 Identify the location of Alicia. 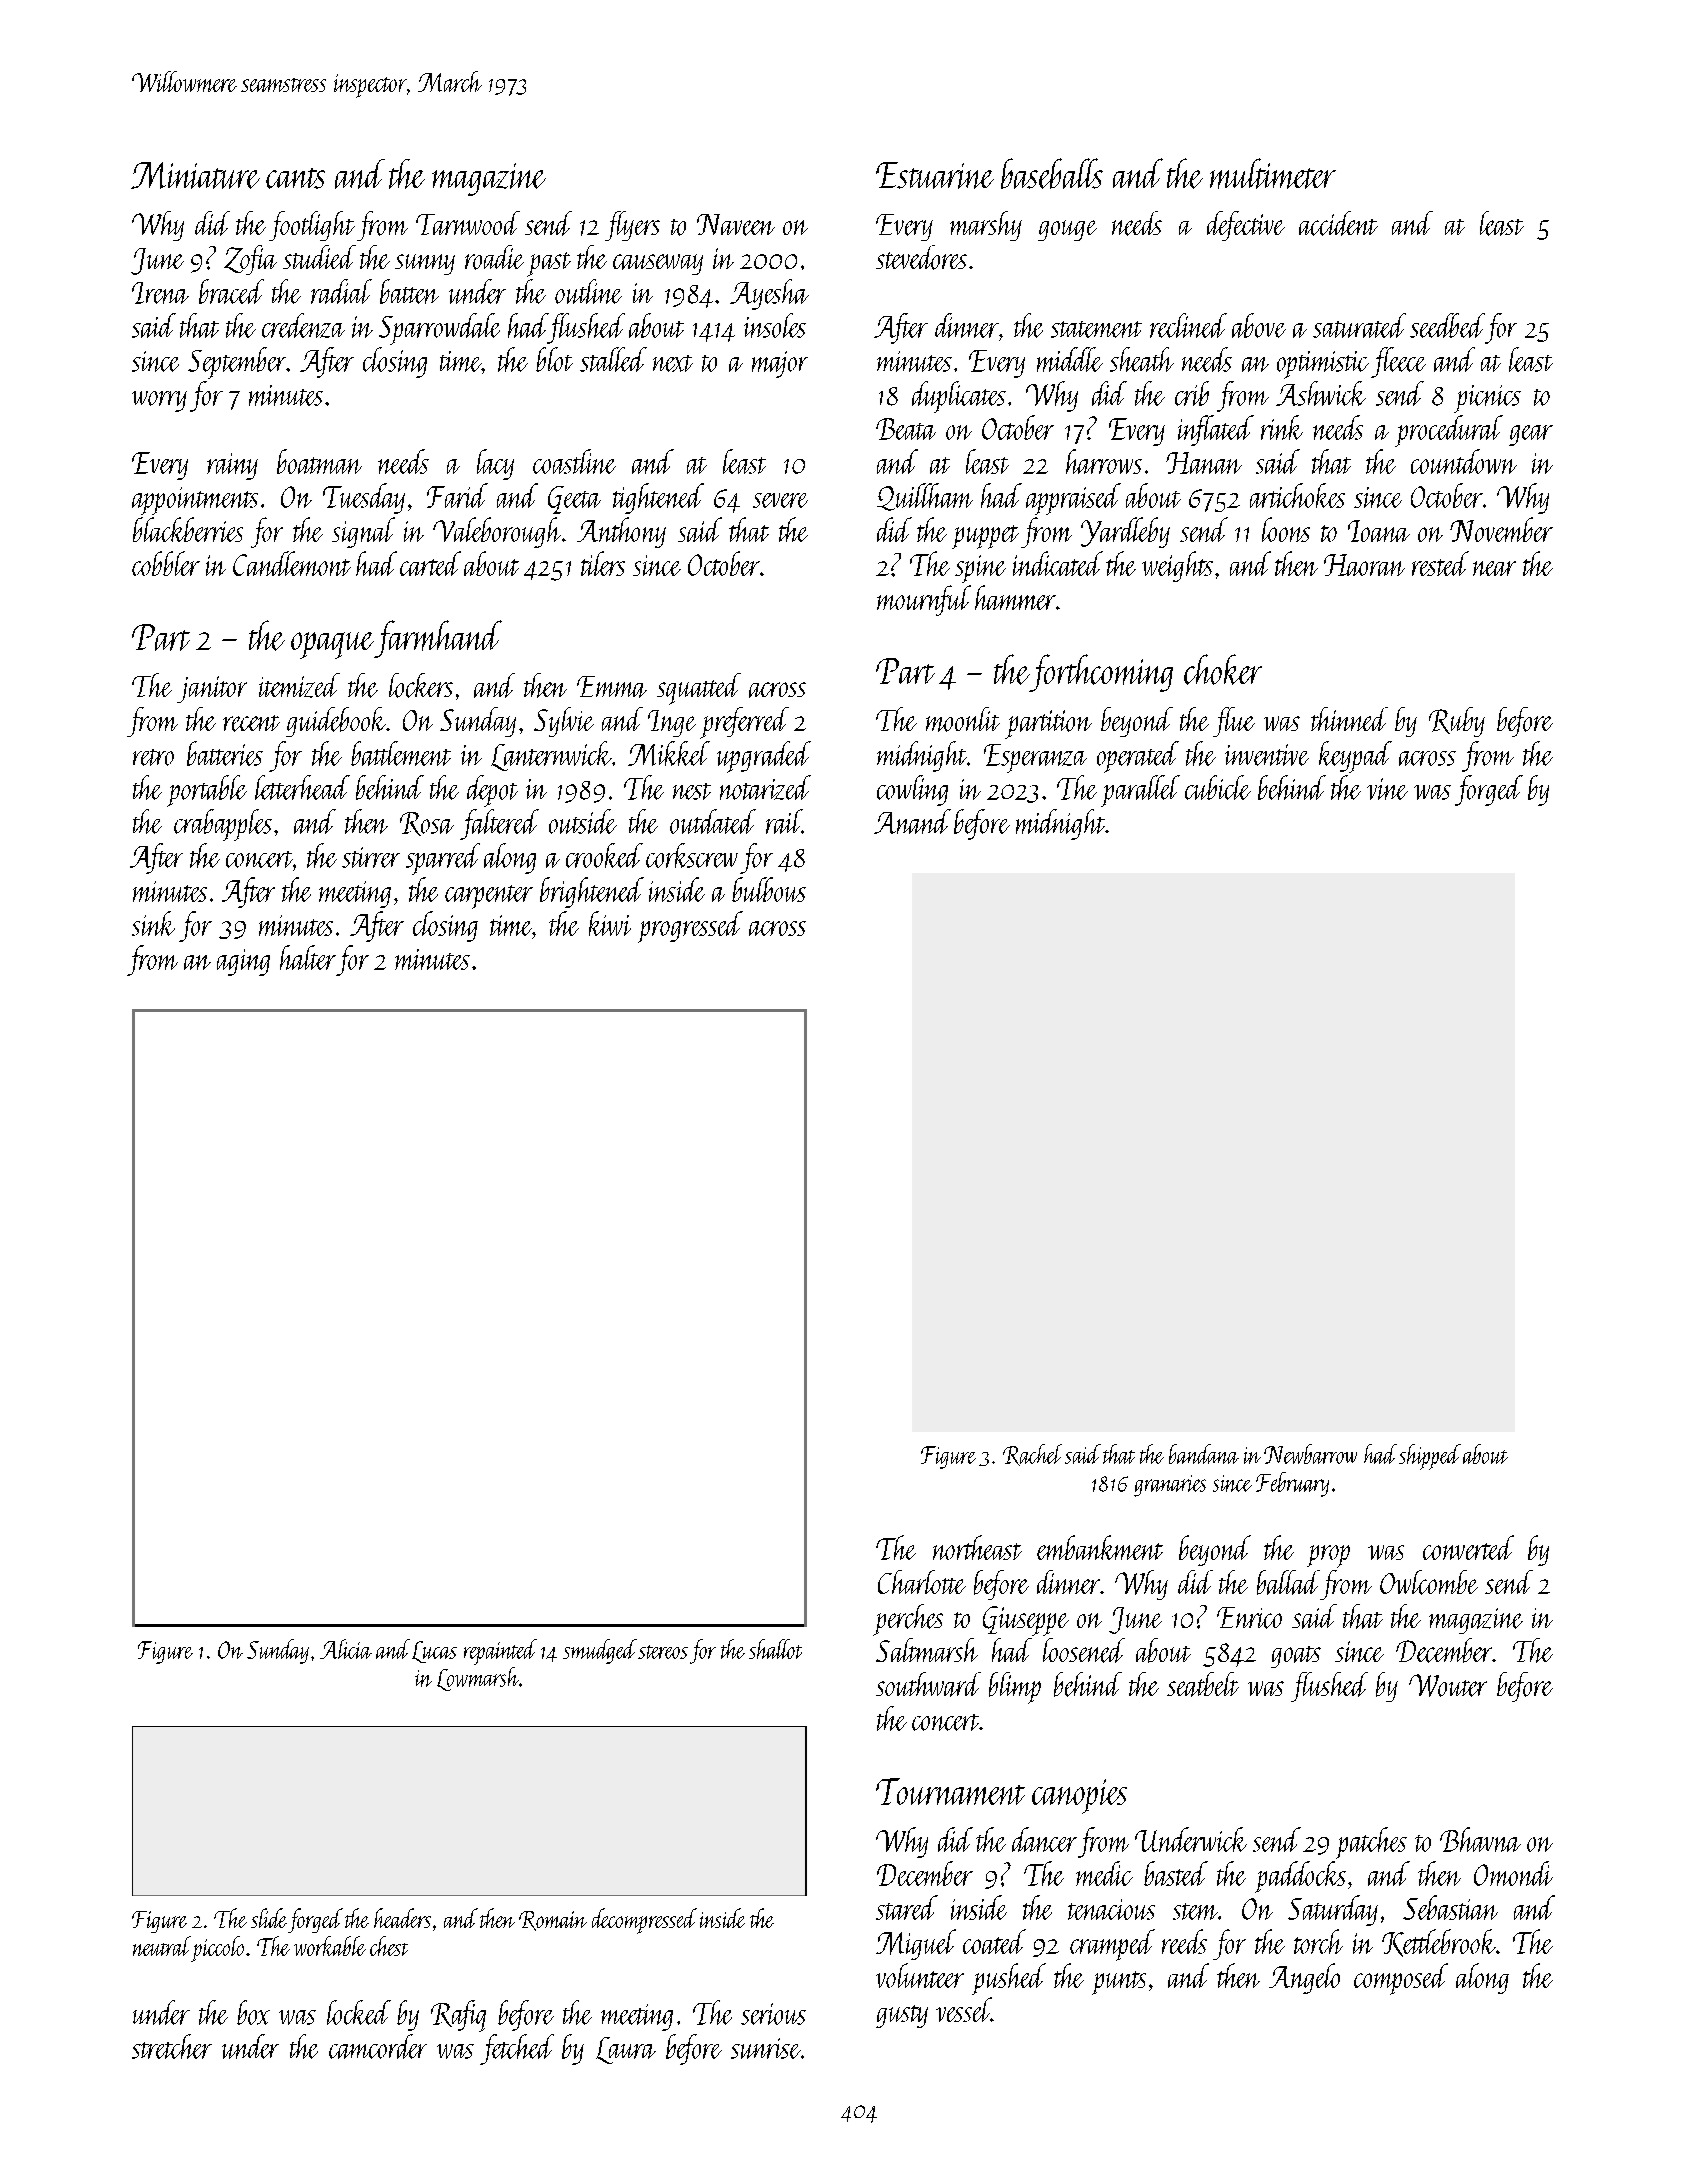
(346, 1649).
